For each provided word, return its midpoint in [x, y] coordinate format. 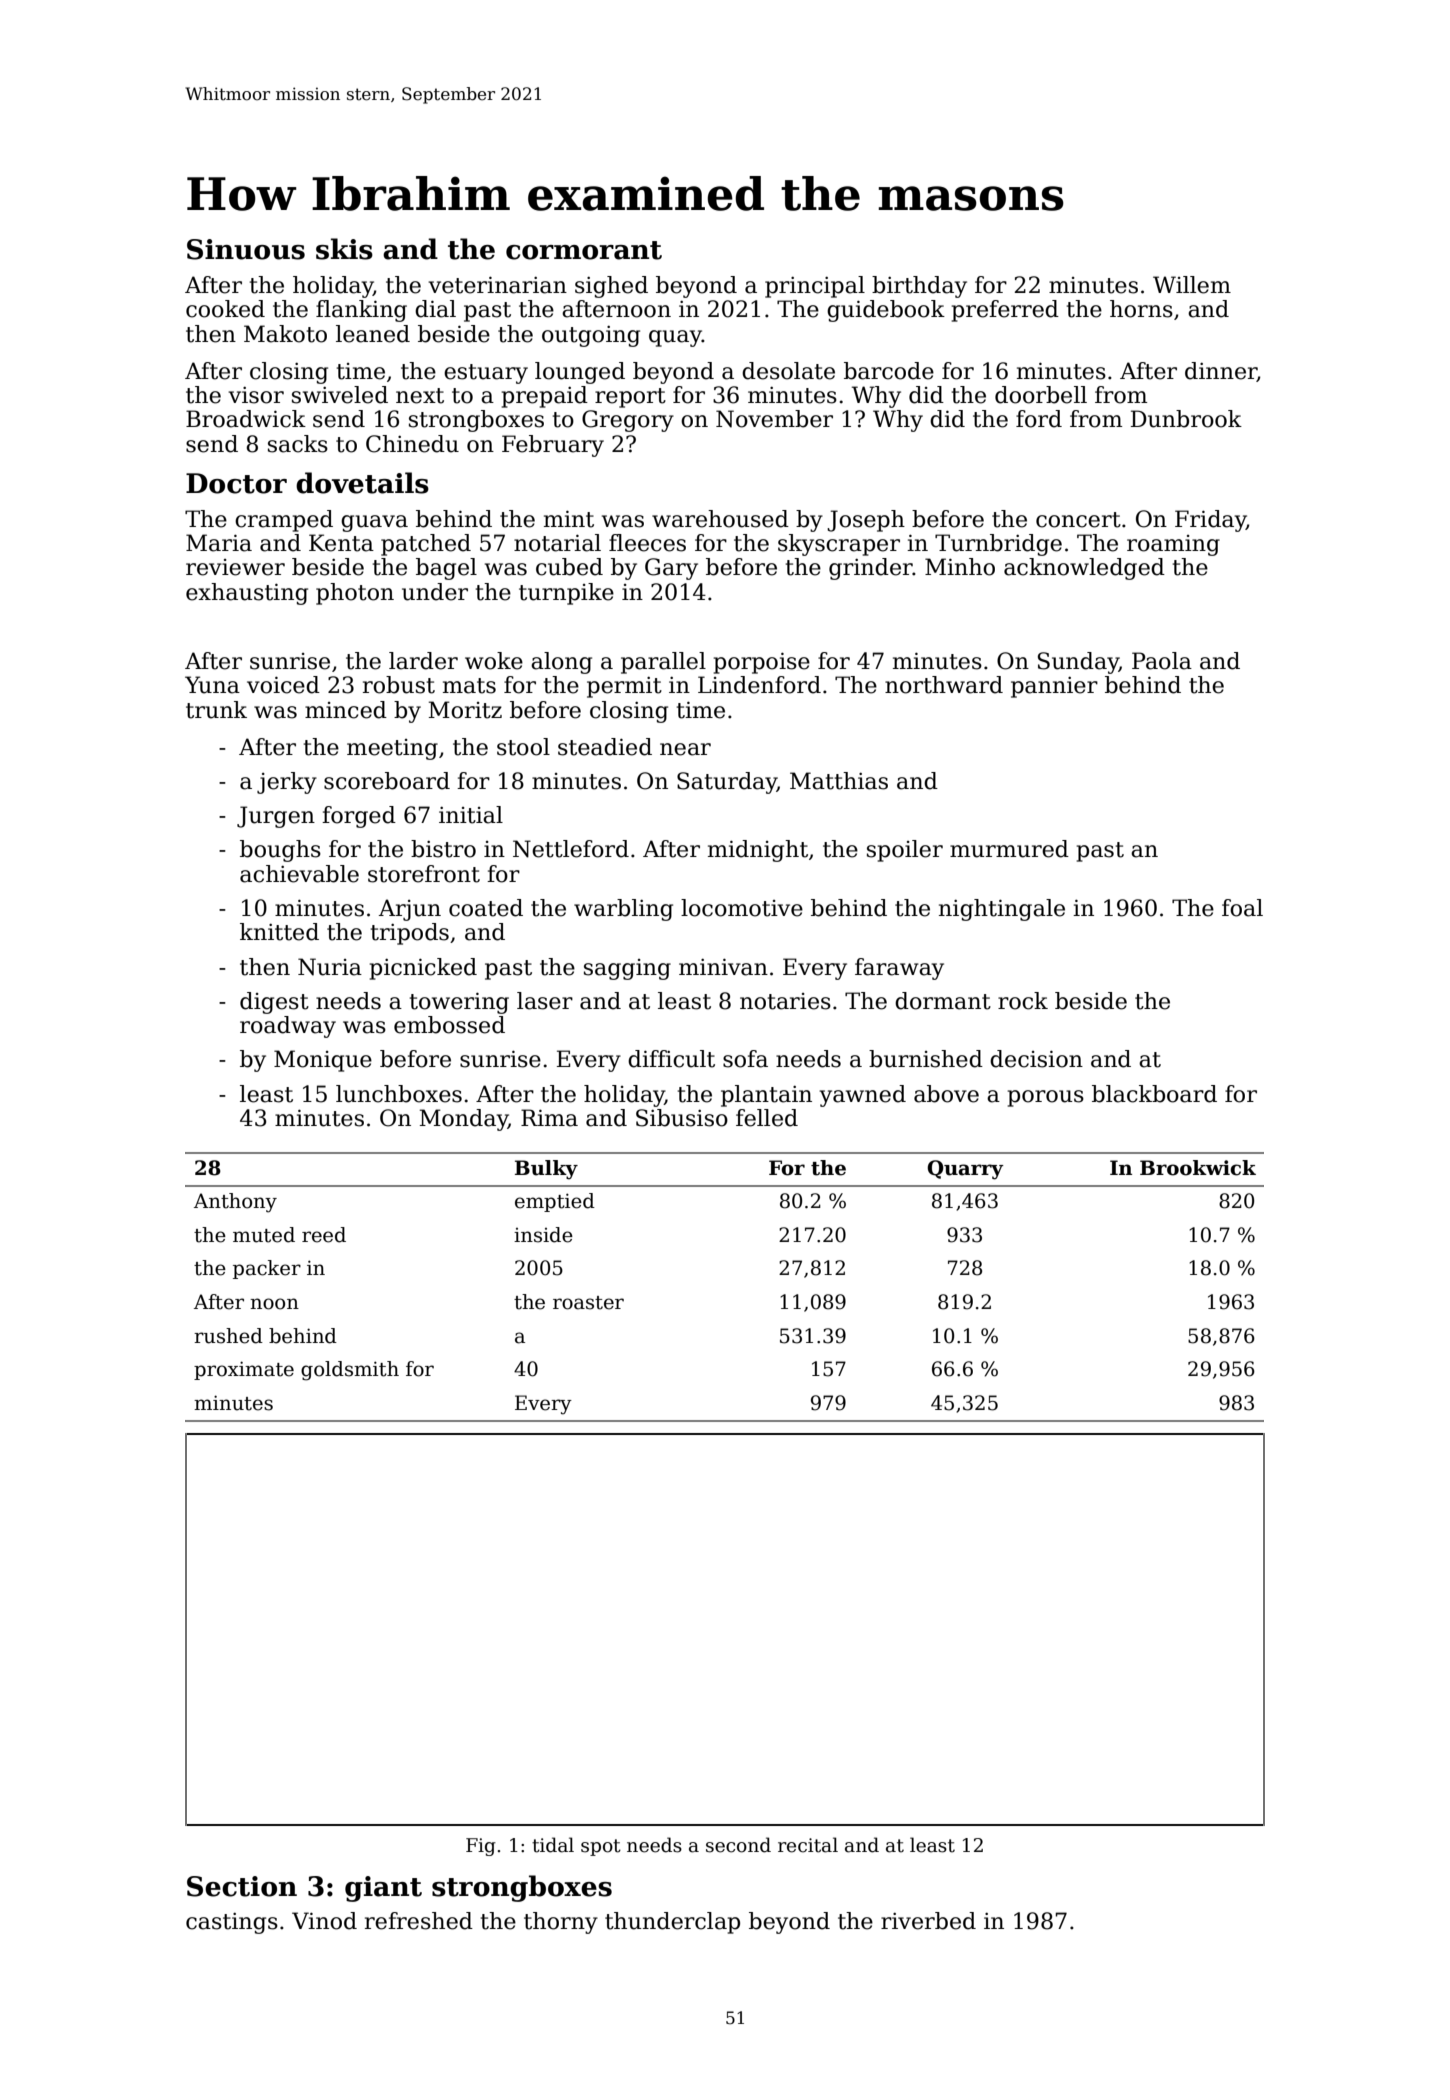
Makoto [285, 334]
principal [815, 287]
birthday [919, 287]
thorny [561, 1923]
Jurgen [276, 817]
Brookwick [1198, 1168]
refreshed [419, 1921]
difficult [671, 1059]
